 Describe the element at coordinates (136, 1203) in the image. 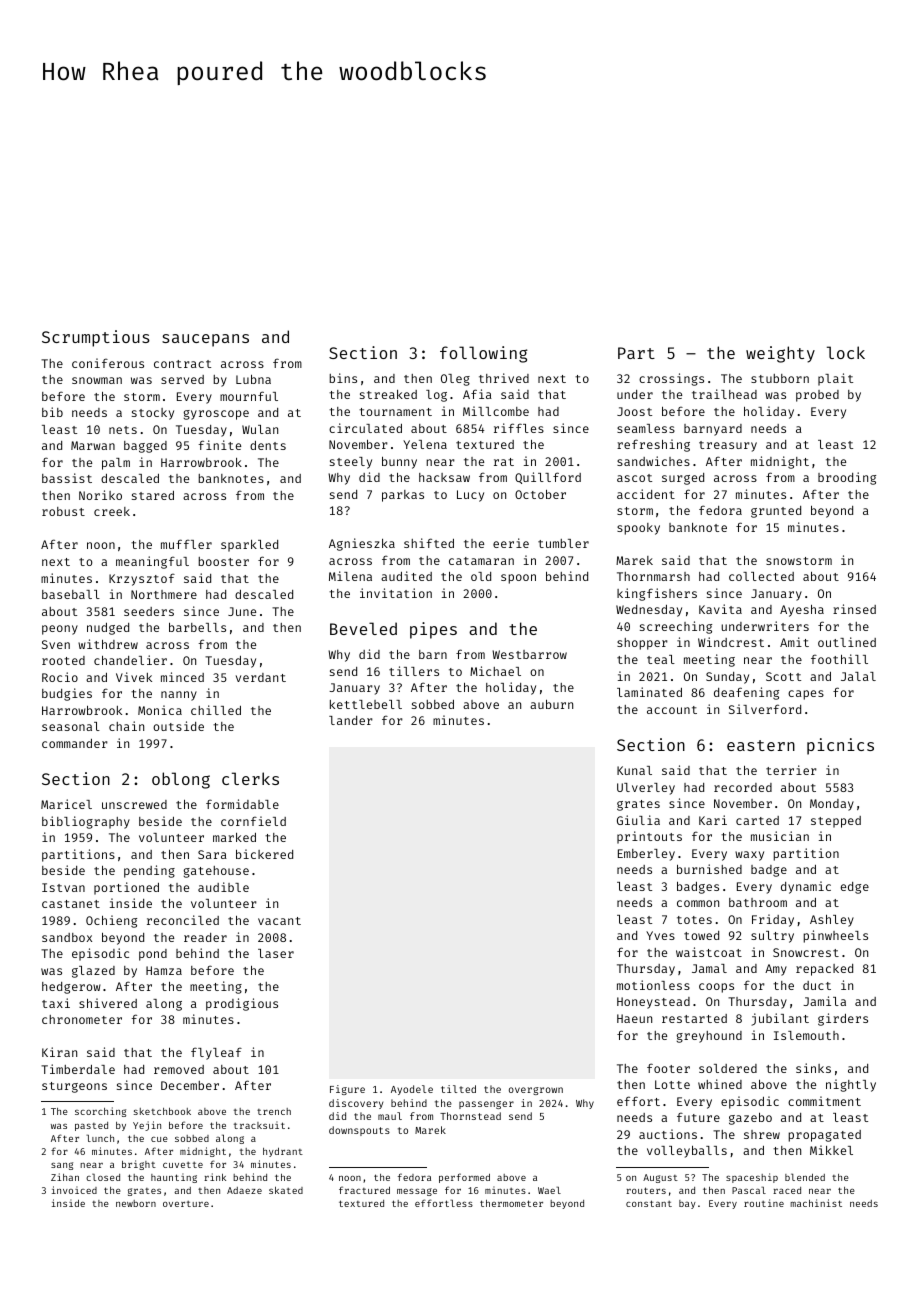

I see `newborn` at that location.
